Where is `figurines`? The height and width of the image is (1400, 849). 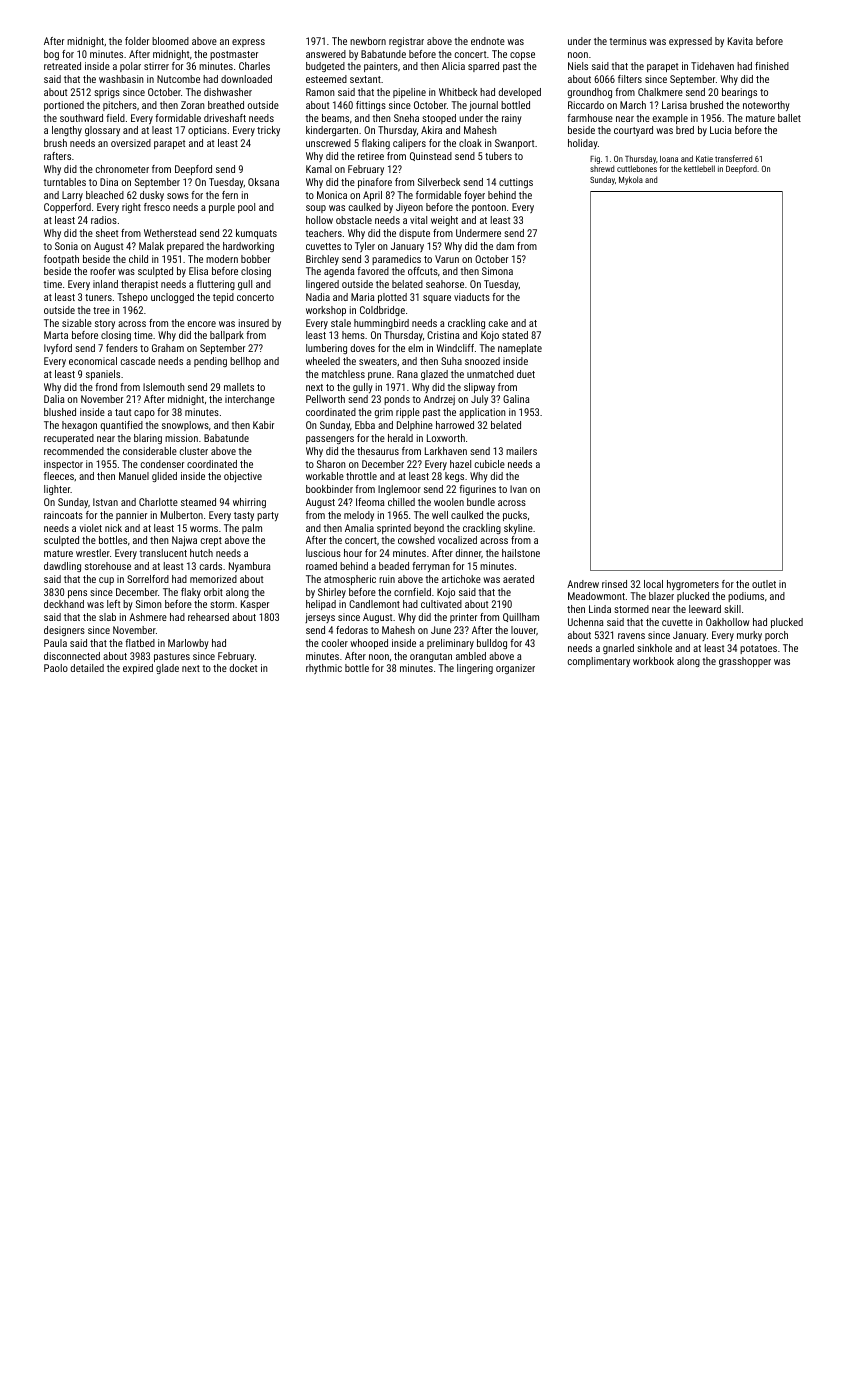 figurines is located at coordinates (477, 490).
